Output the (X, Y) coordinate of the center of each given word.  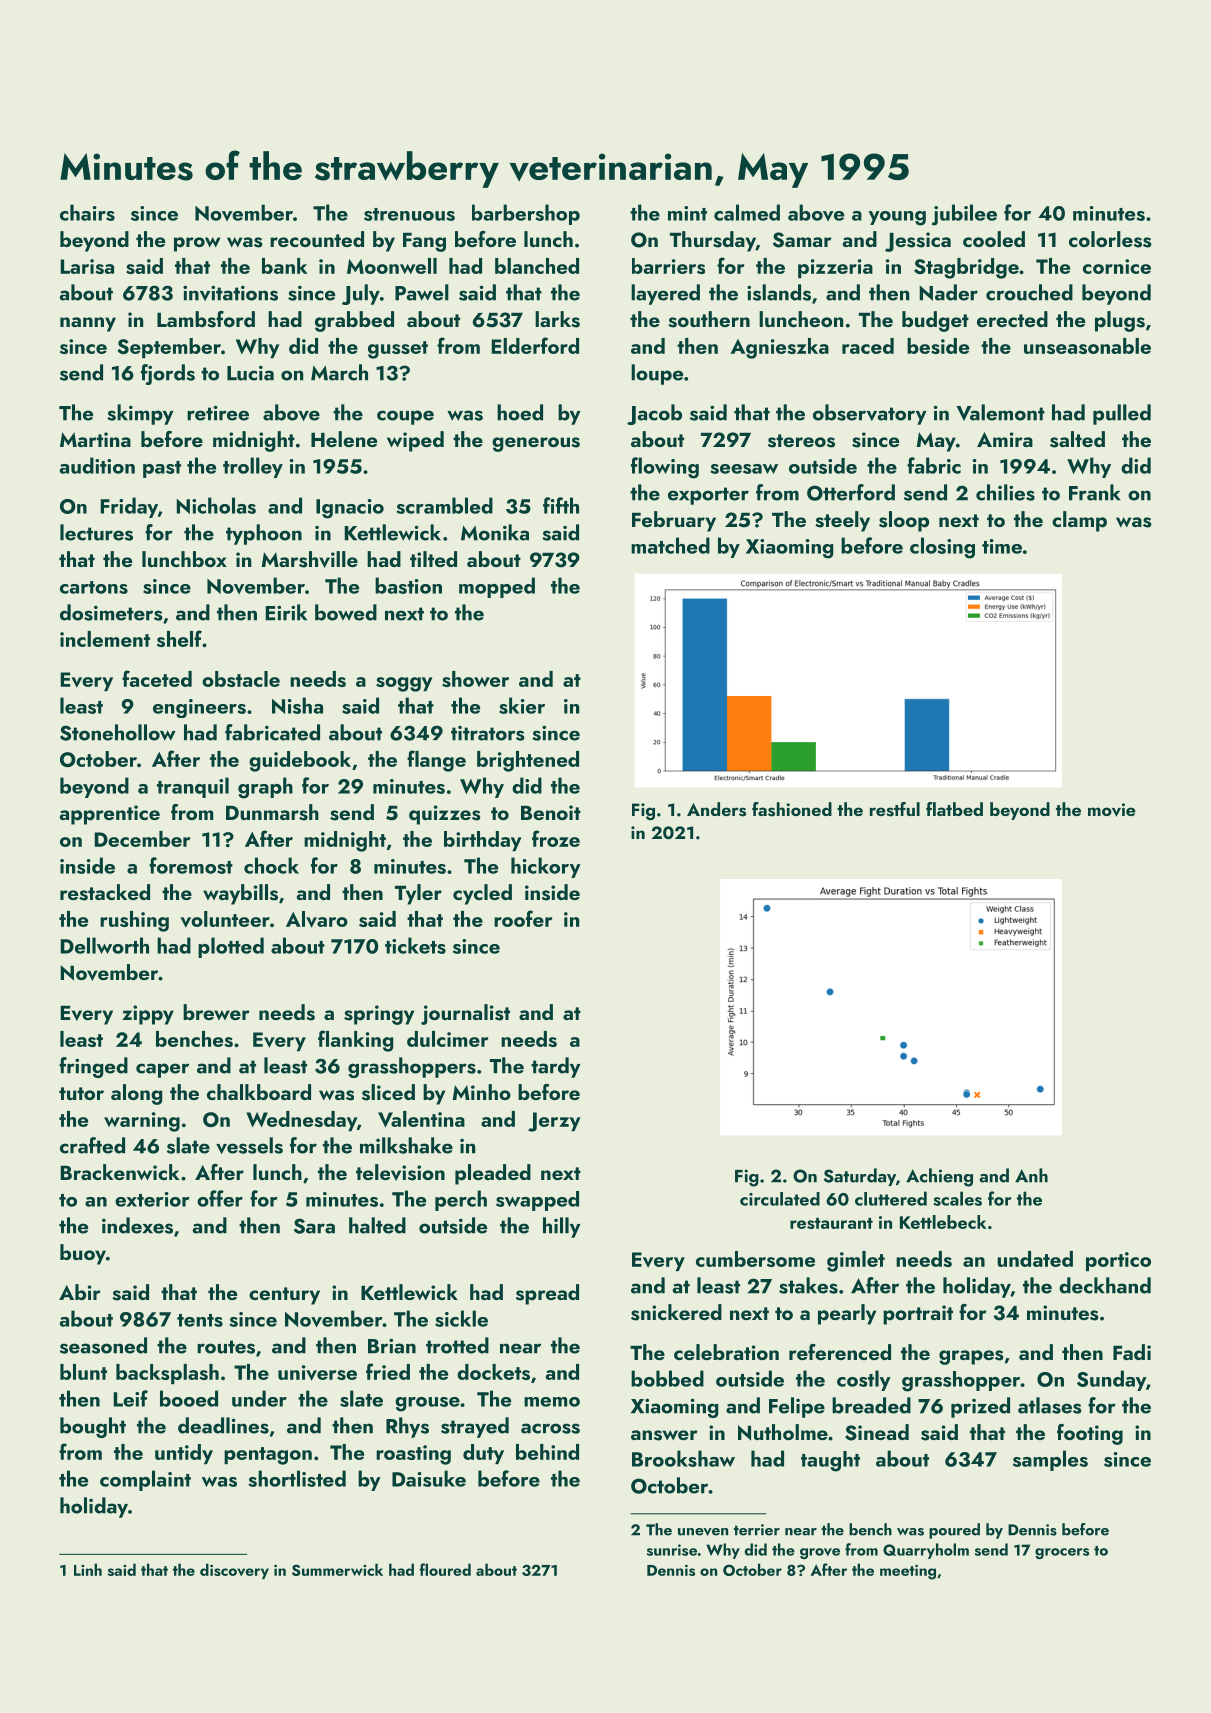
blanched (537, 266)
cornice (1117, 266)
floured (445, 1569)
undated (1035, 1259)
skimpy (140, 414)
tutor (81, 1093)
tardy (556, 1067)
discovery (234, 1571)
